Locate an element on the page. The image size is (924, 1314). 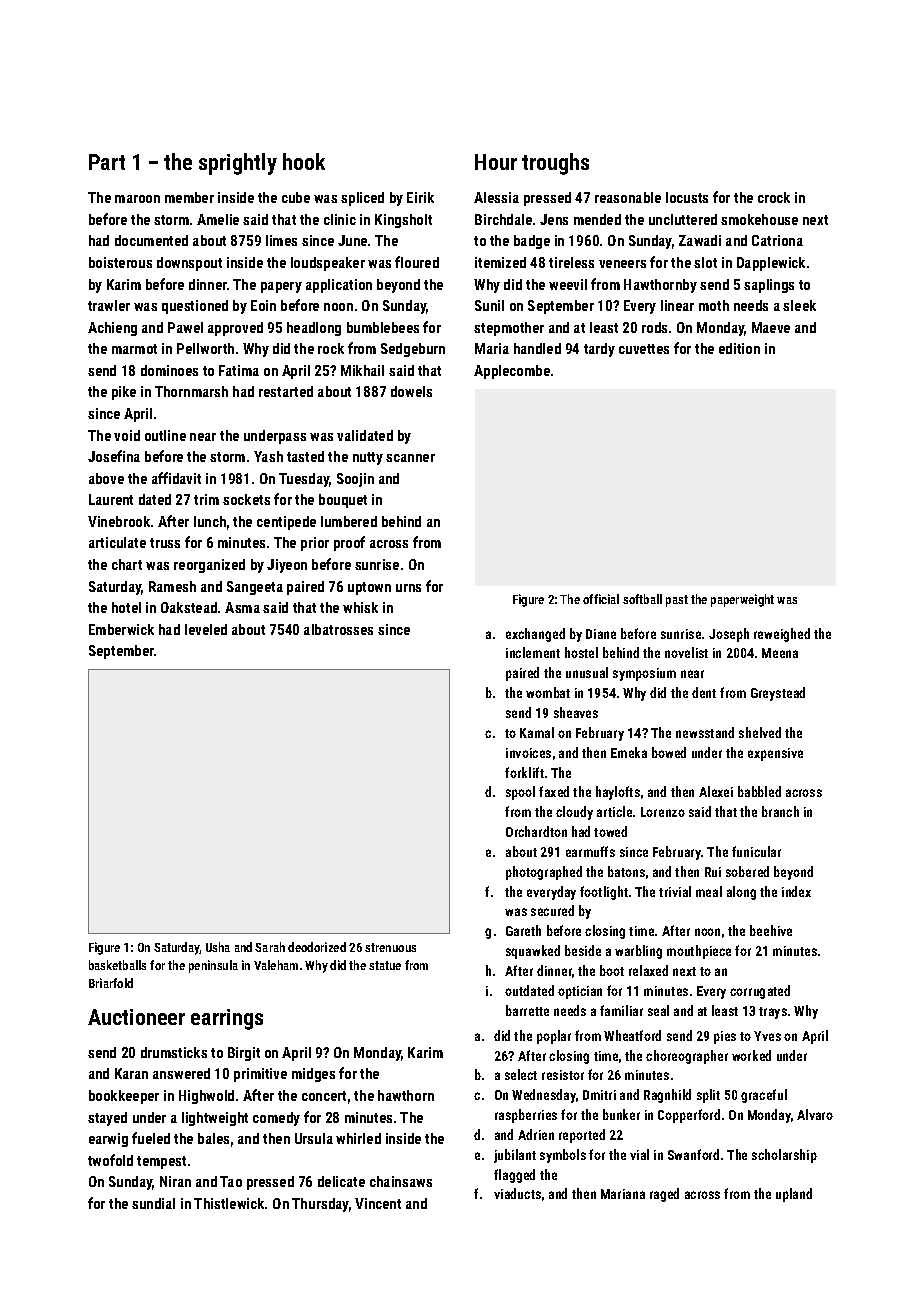
bowed is located at coordinates (669, 752).
